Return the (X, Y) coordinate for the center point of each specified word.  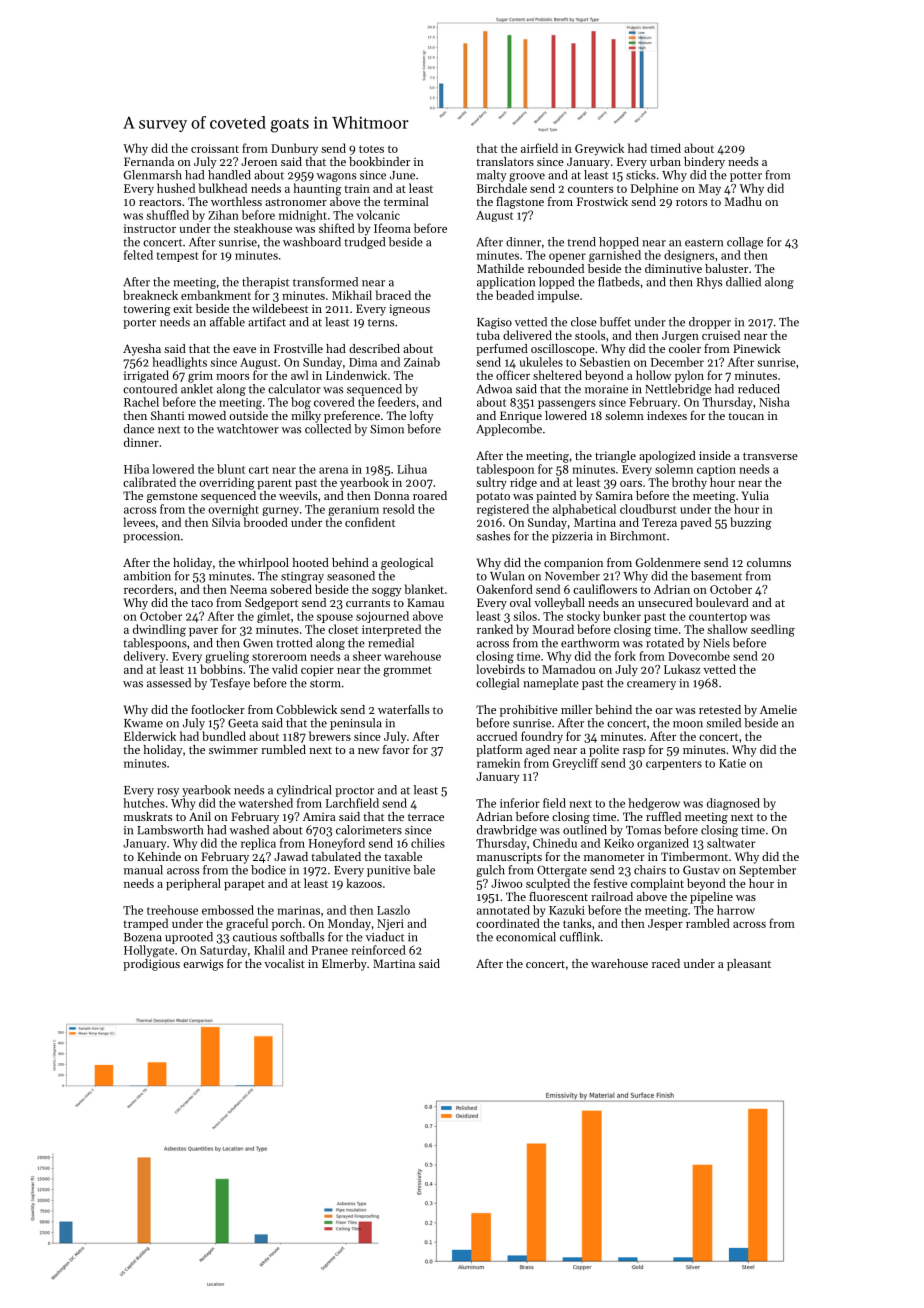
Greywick (599, 149)
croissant (215, 148)
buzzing (751, 523)
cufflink (580, 937)
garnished (615, 256)
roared (430, 495)
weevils (298, 495)
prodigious (151, 965)
